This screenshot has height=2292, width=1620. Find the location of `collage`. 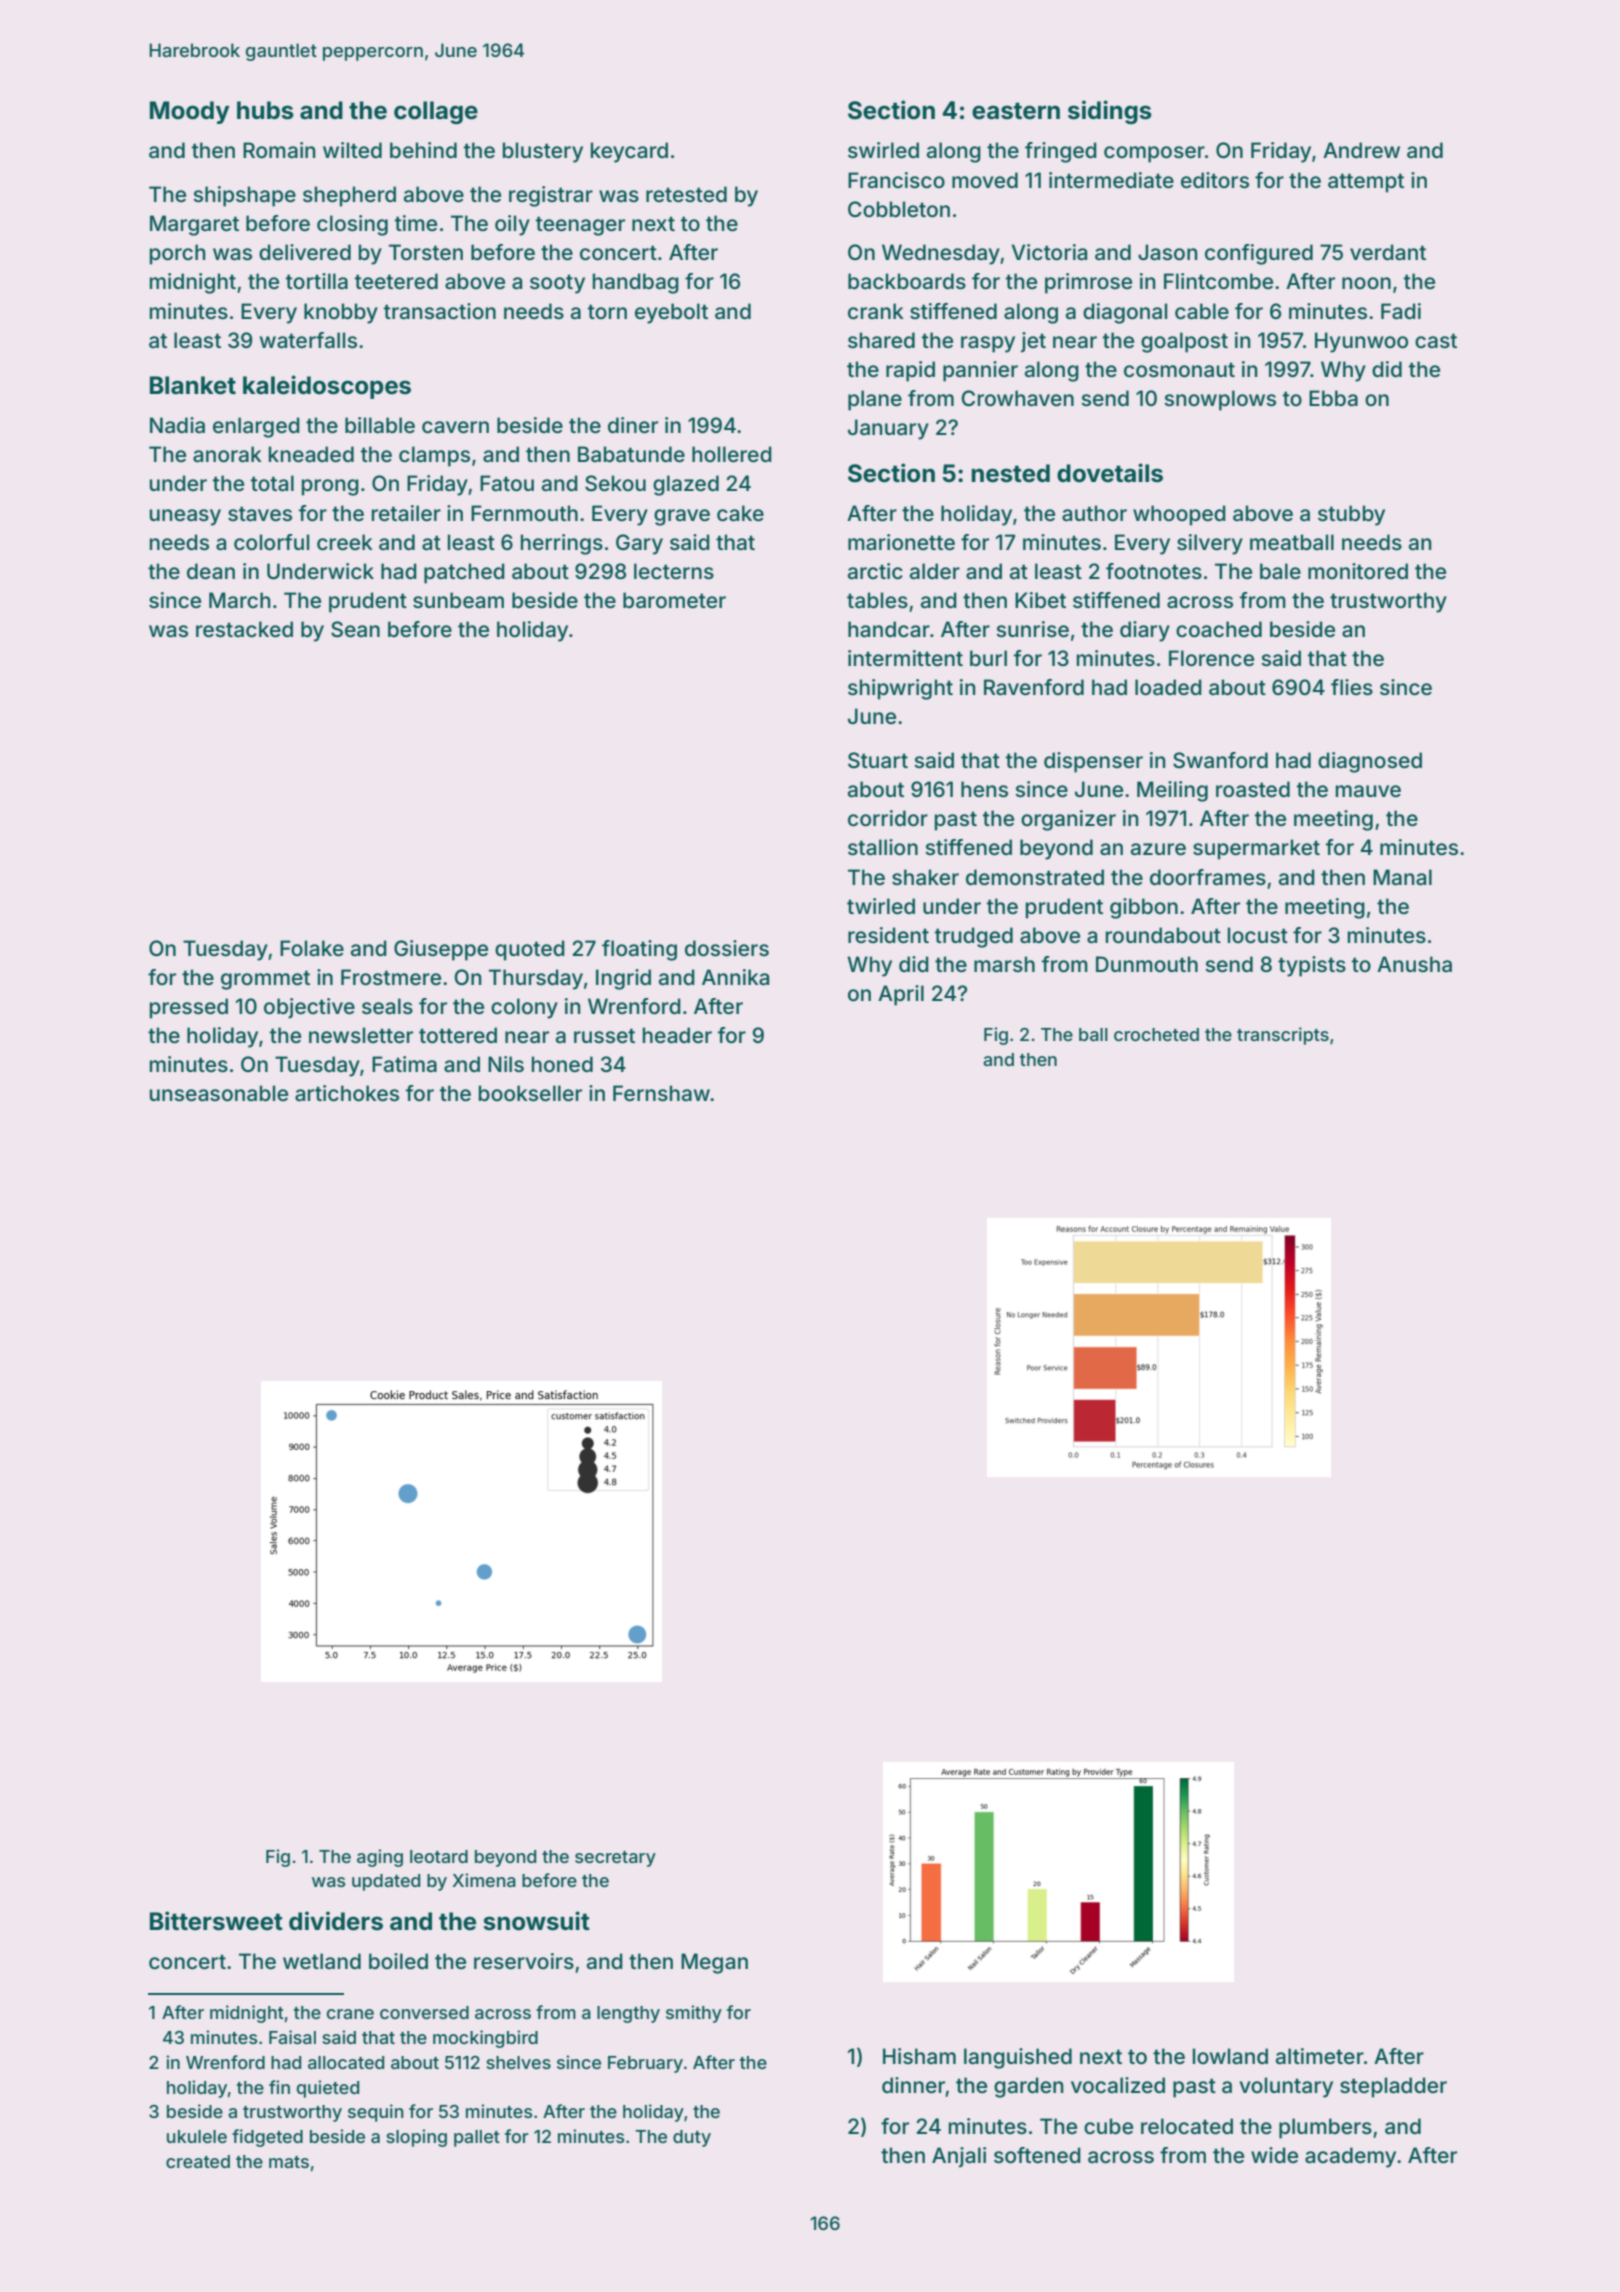

collage is located at coordinates (436, 112).
